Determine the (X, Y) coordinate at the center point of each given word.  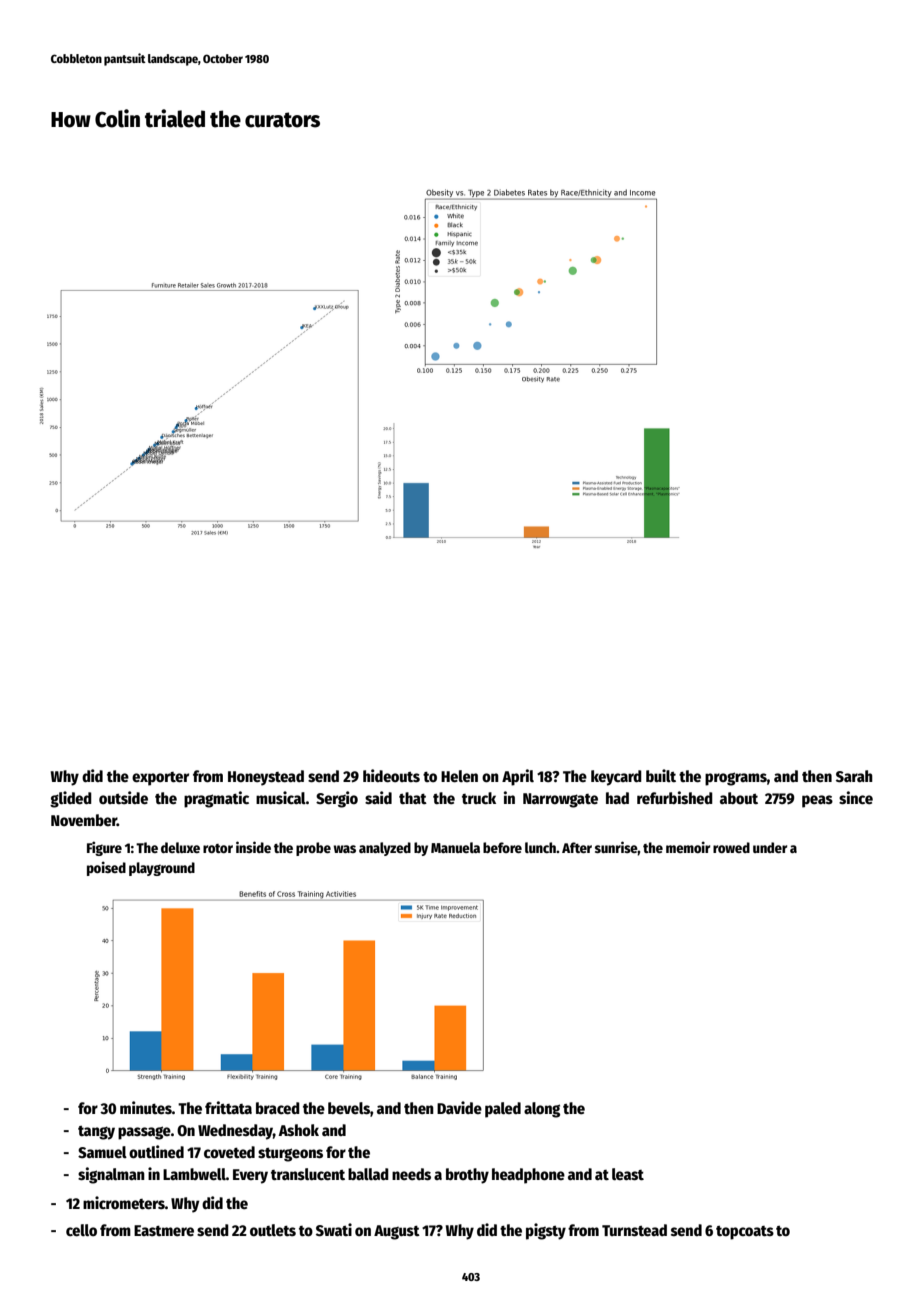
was (345, 849)
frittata (228, 1107)
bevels (349, 1108)
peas (817, 801)
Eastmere (164, 1231)
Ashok (299, 1130)
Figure (104, 848)
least (628, 1174)
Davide (459, 1107)
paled (503, 1110)
